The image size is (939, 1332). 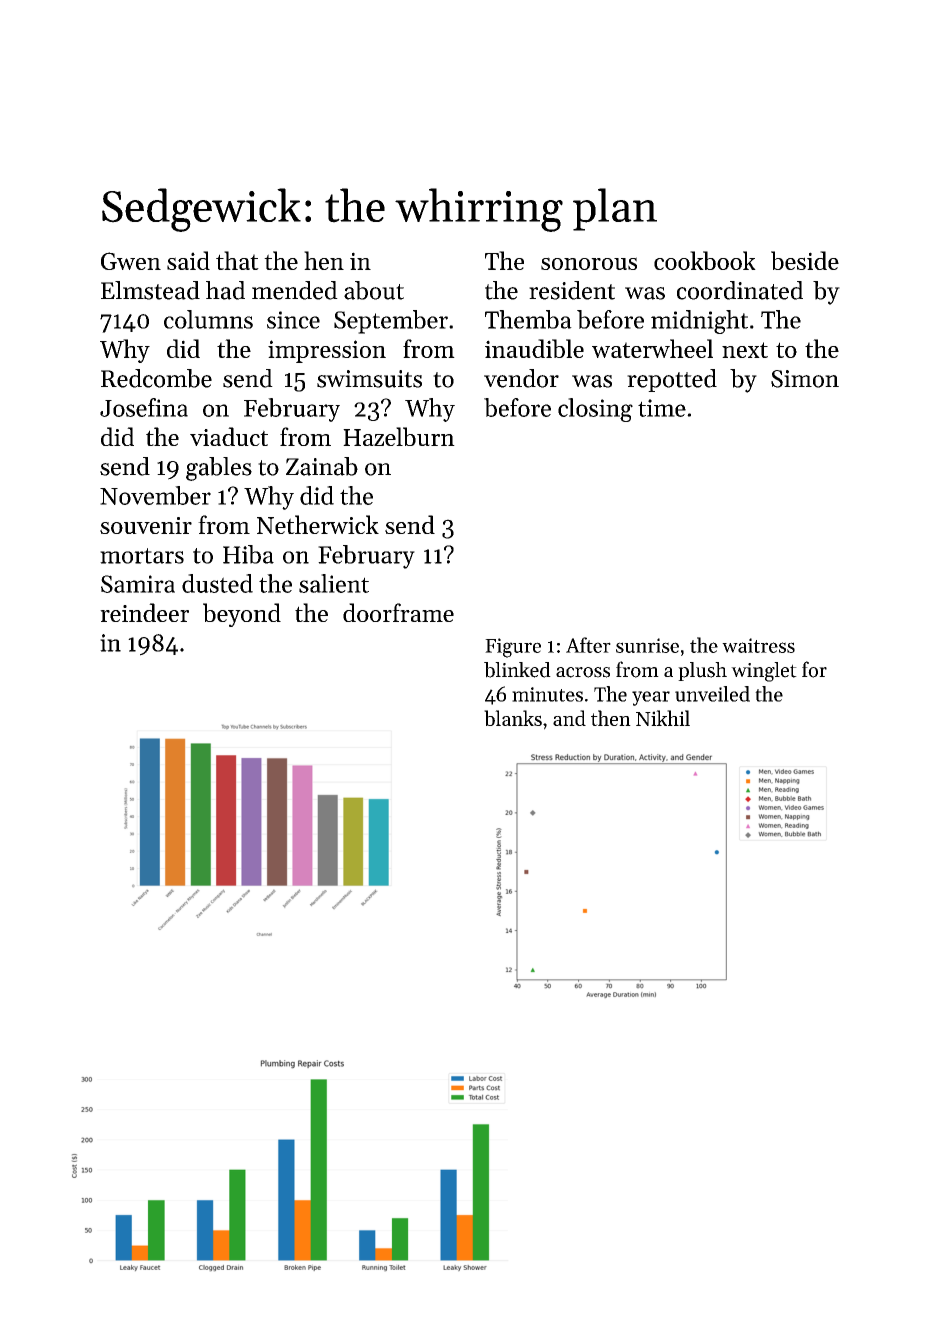 What do you see at coordinates (672, 380) in the screenshot?
I see `repotted` at bounding box center [672, 380].
